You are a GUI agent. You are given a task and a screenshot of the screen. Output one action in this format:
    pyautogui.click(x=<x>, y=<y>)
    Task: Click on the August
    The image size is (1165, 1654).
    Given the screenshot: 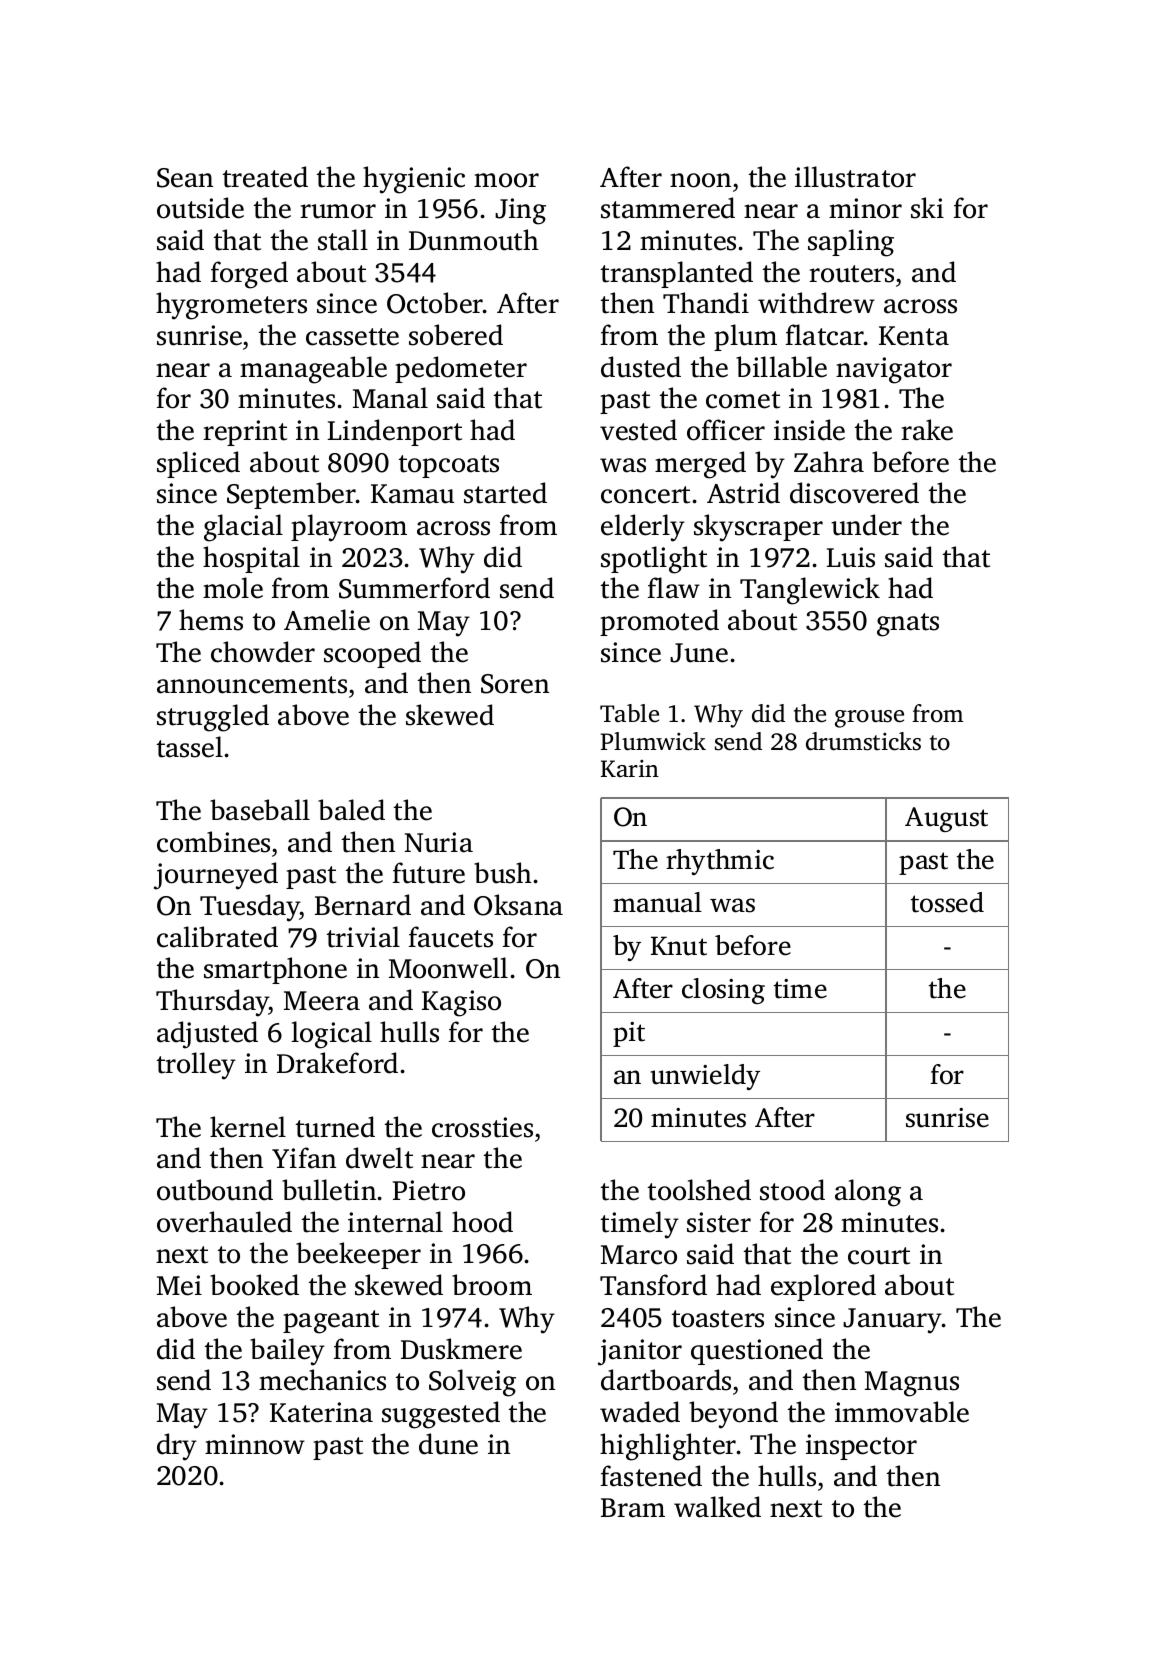 What is the action you would take?
    pyautogui.click(x=946, y=819)
